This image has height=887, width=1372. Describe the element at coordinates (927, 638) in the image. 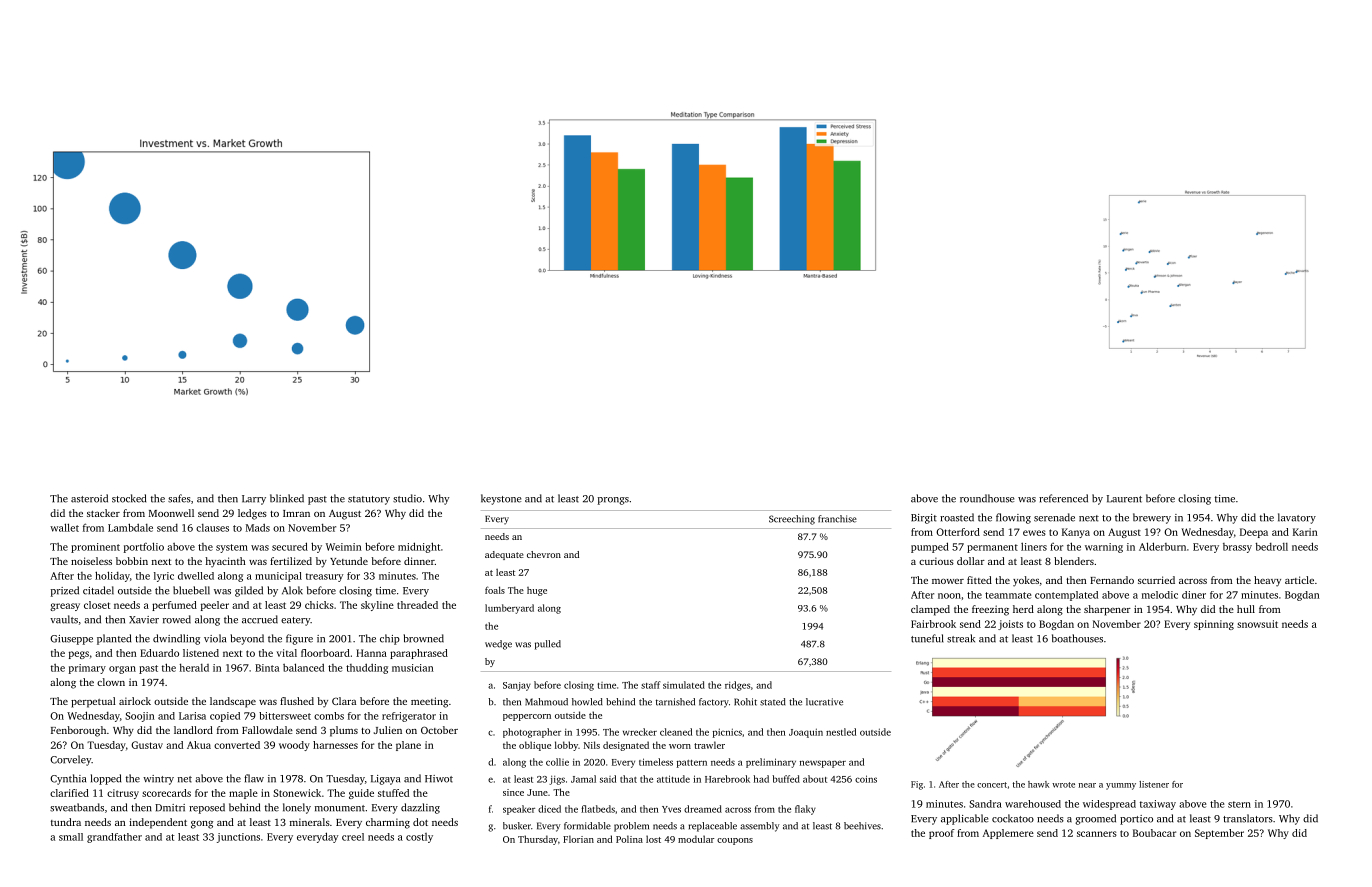

I see `tuneful` at that location.
